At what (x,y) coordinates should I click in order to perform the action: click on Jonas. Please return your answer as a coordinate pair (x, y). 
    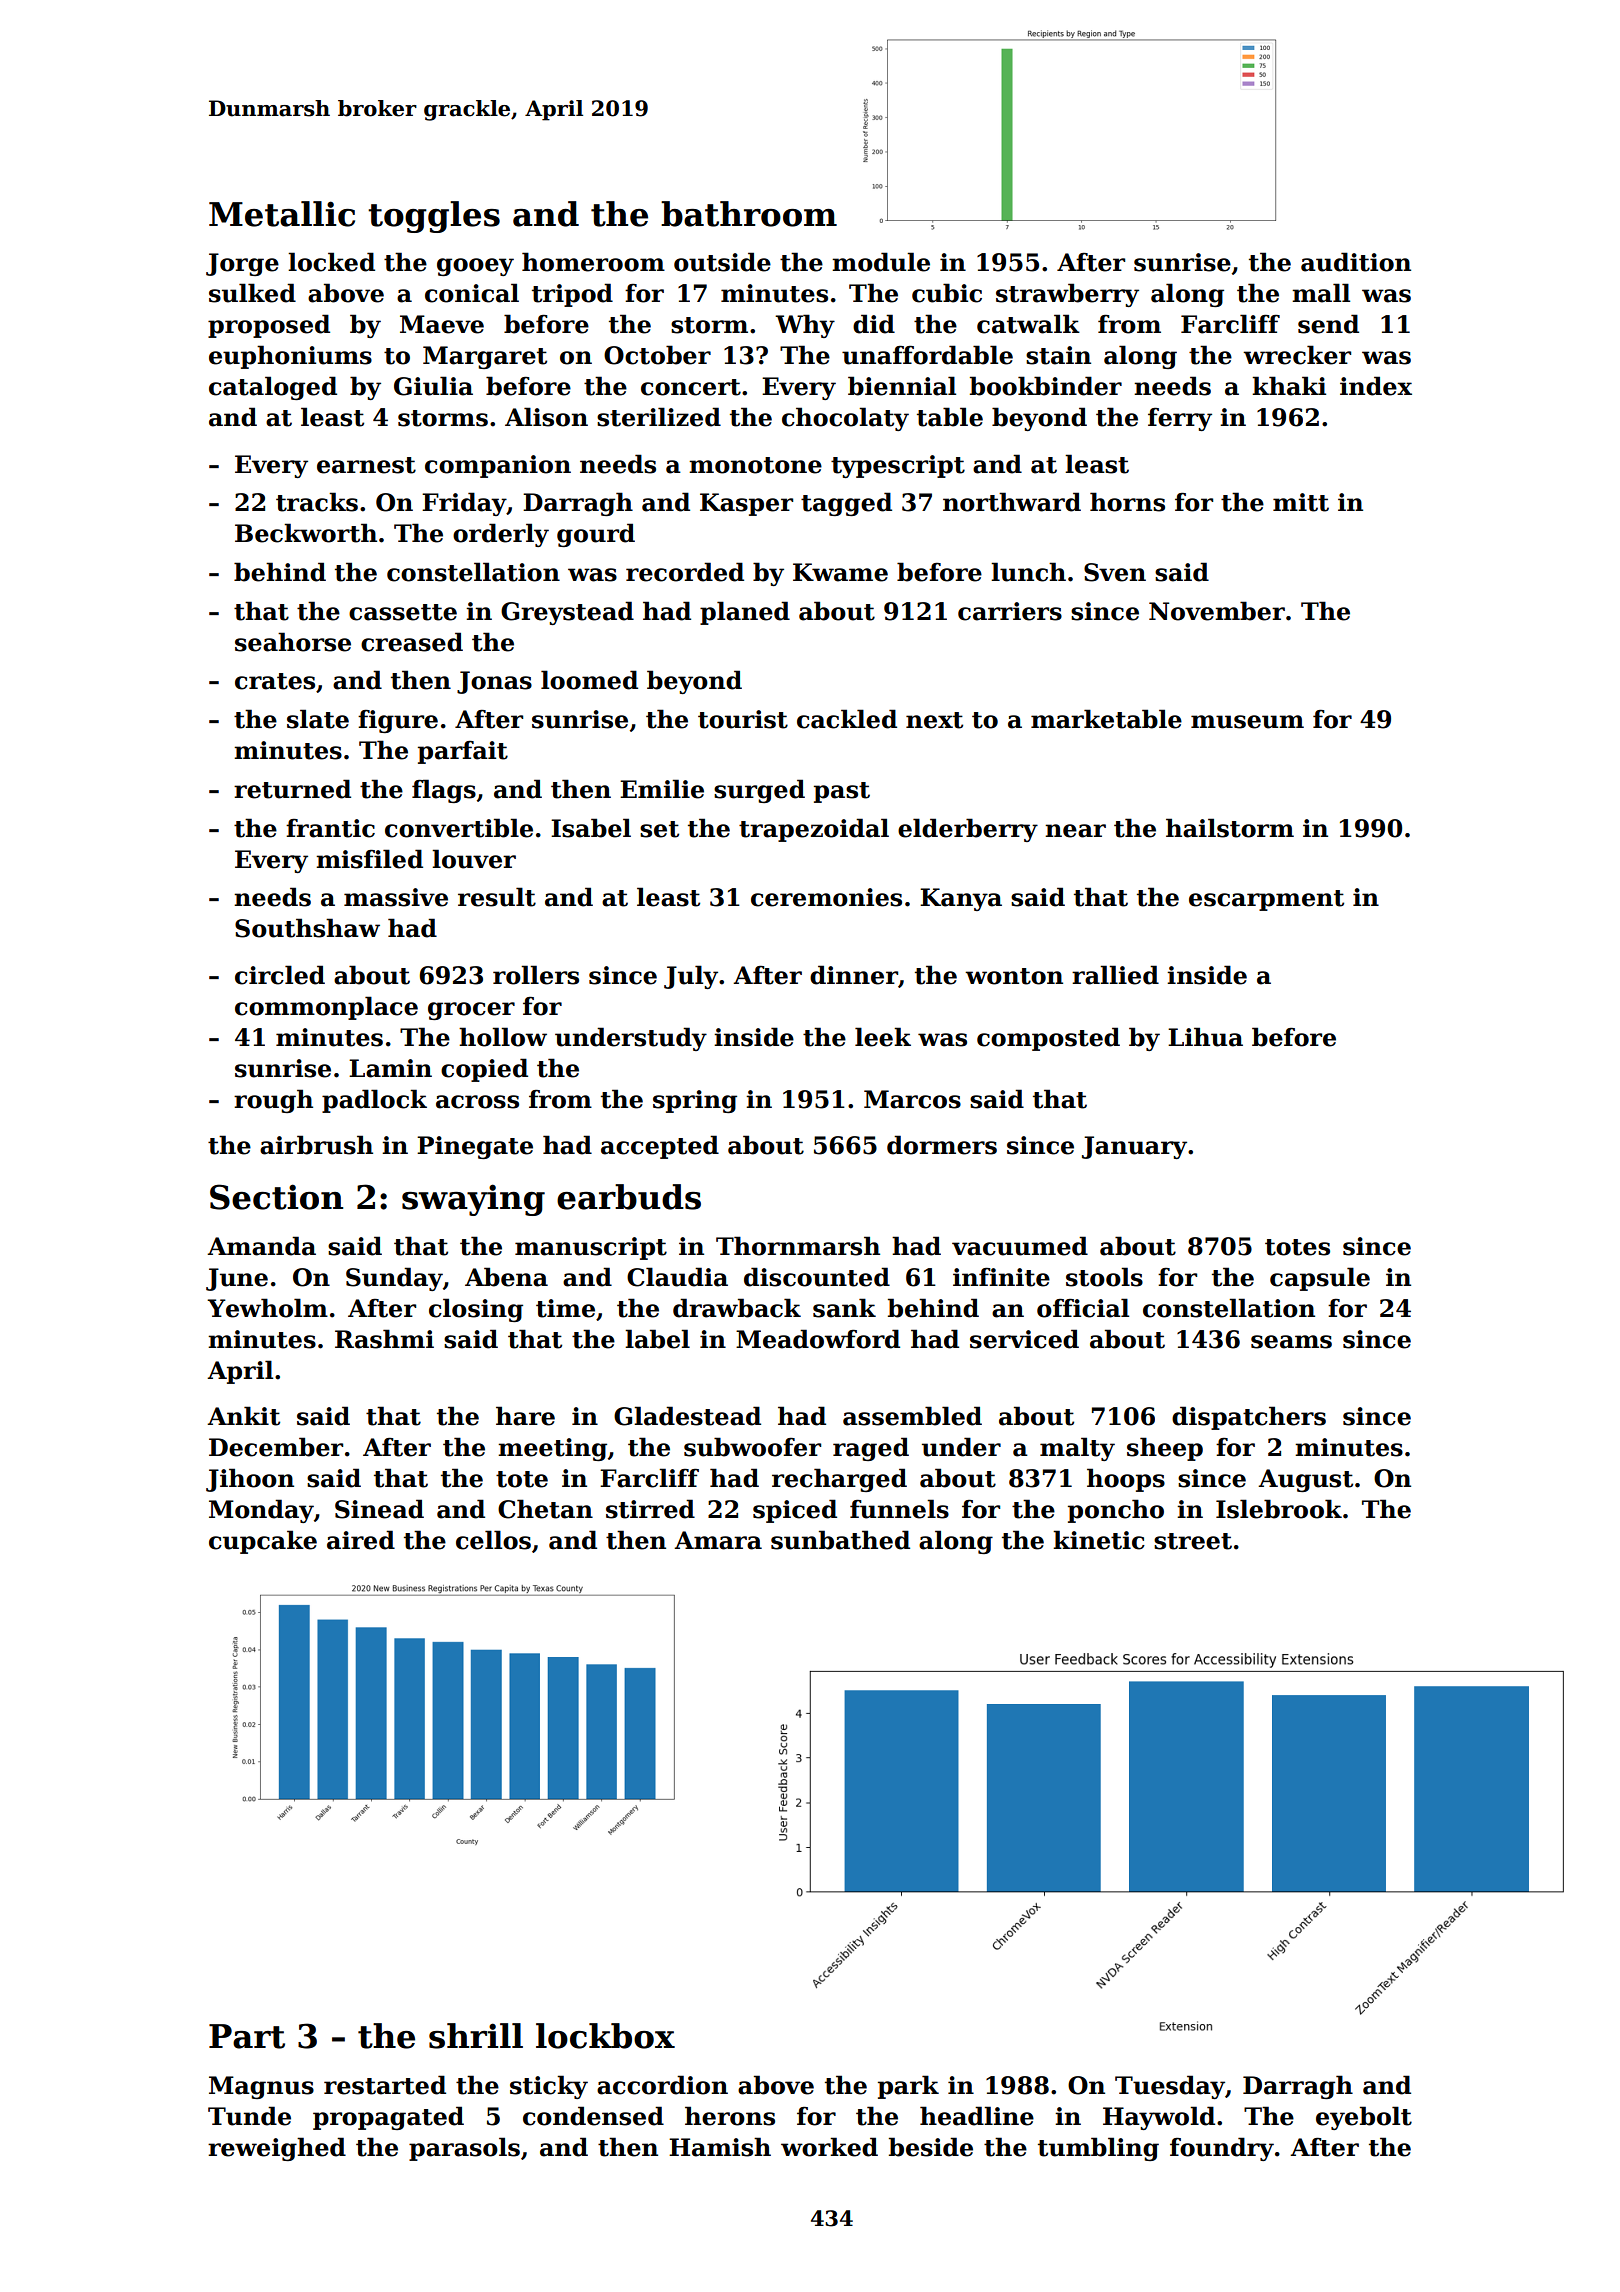
    Looking at the image, I should click on (494, 682).
